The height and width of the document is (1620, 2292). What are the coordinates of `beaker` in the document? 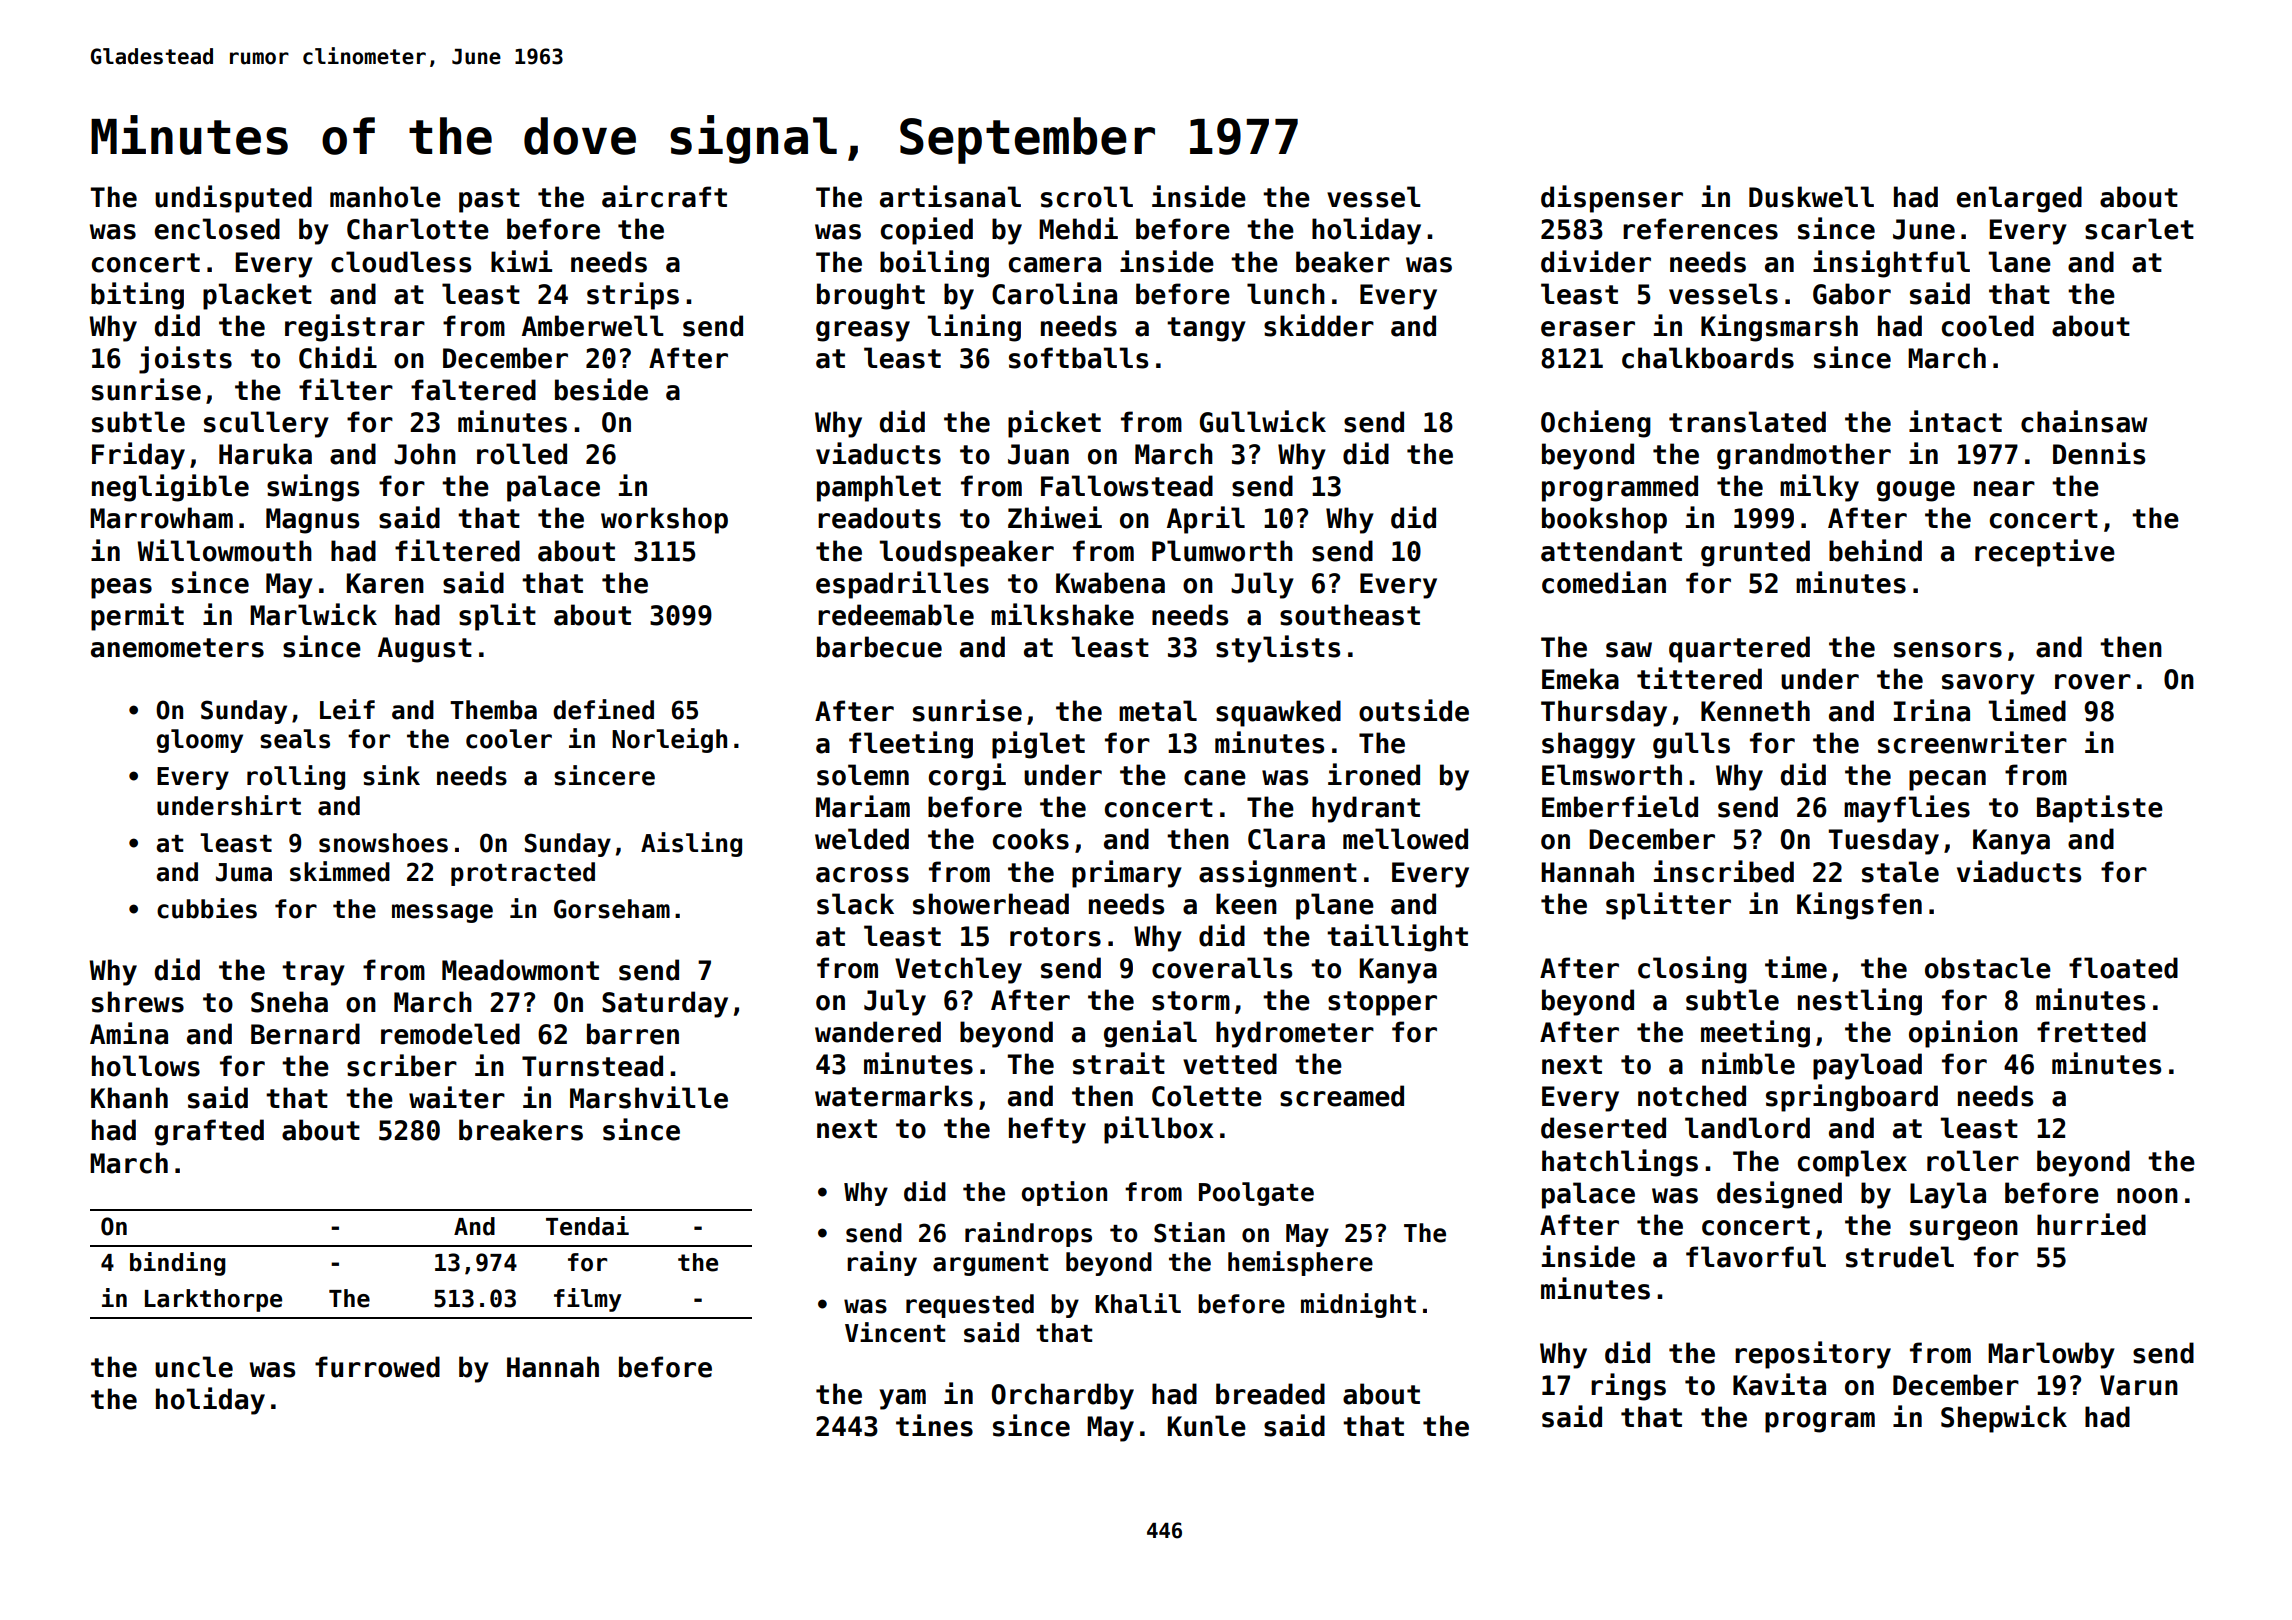 It's located at (1343, 262).
